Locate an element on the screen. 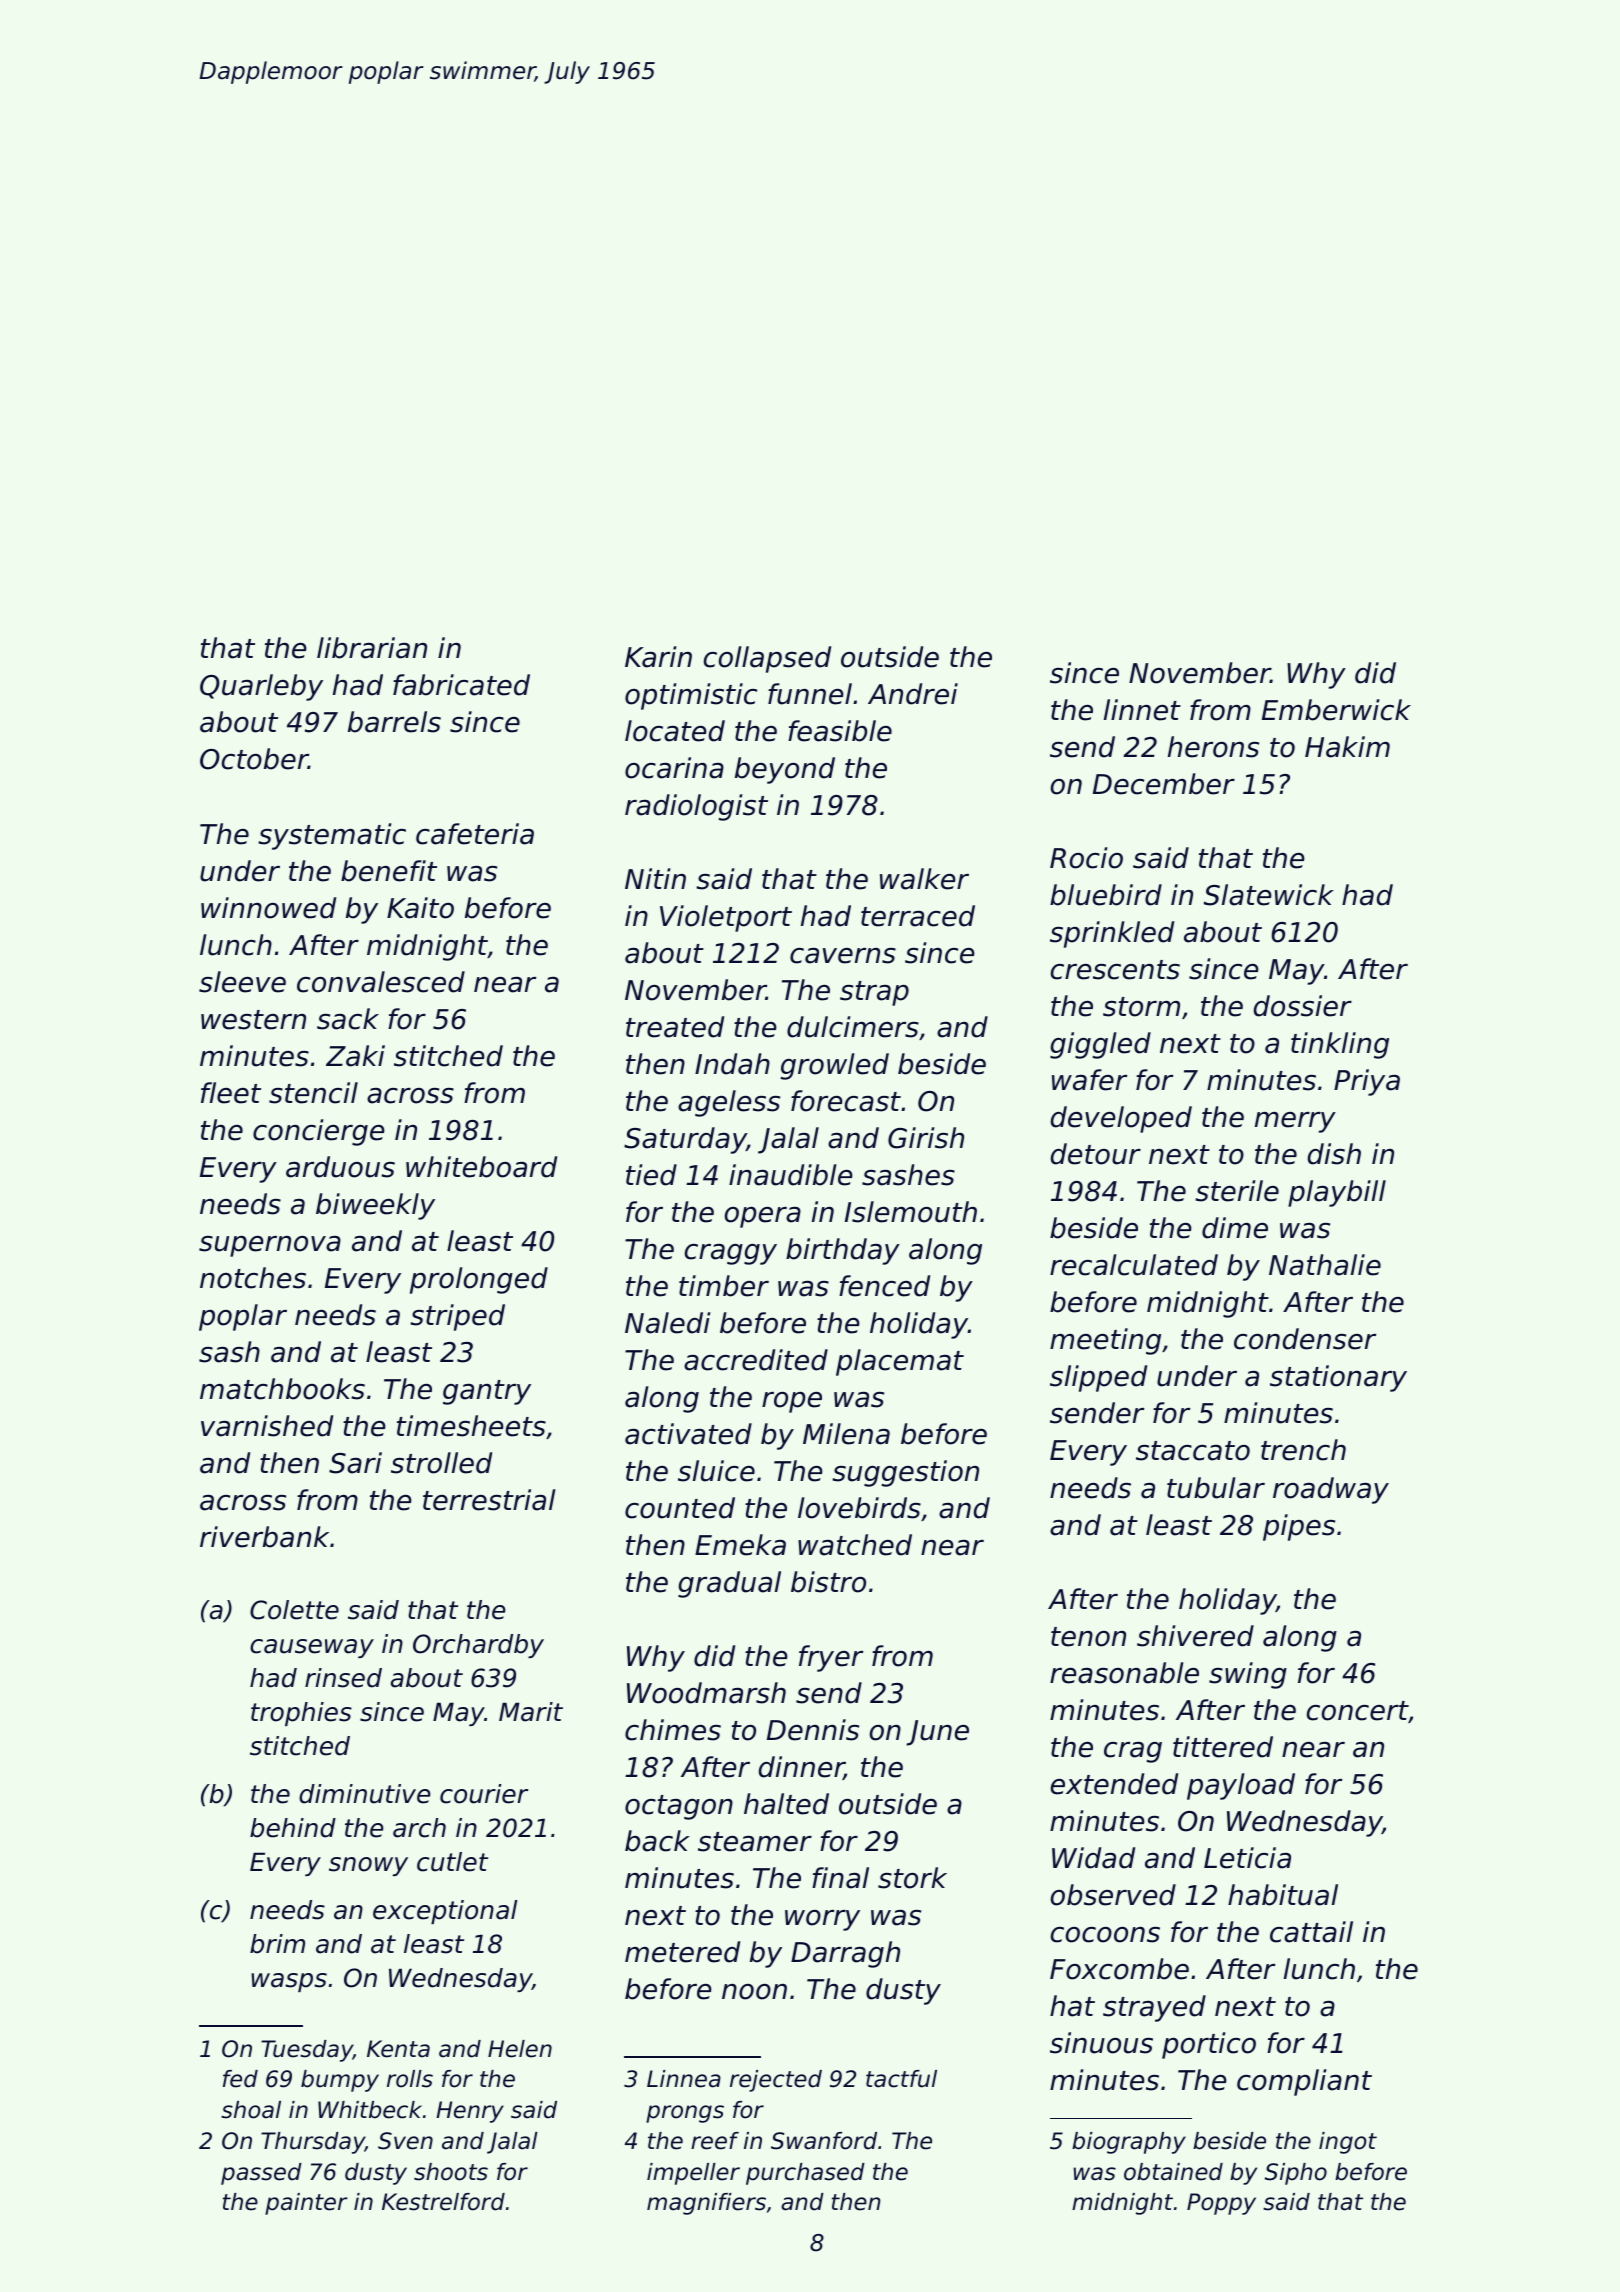 This screenshot has width=1620, height=2292. Saturday is located at coordinates (685, 1140).
